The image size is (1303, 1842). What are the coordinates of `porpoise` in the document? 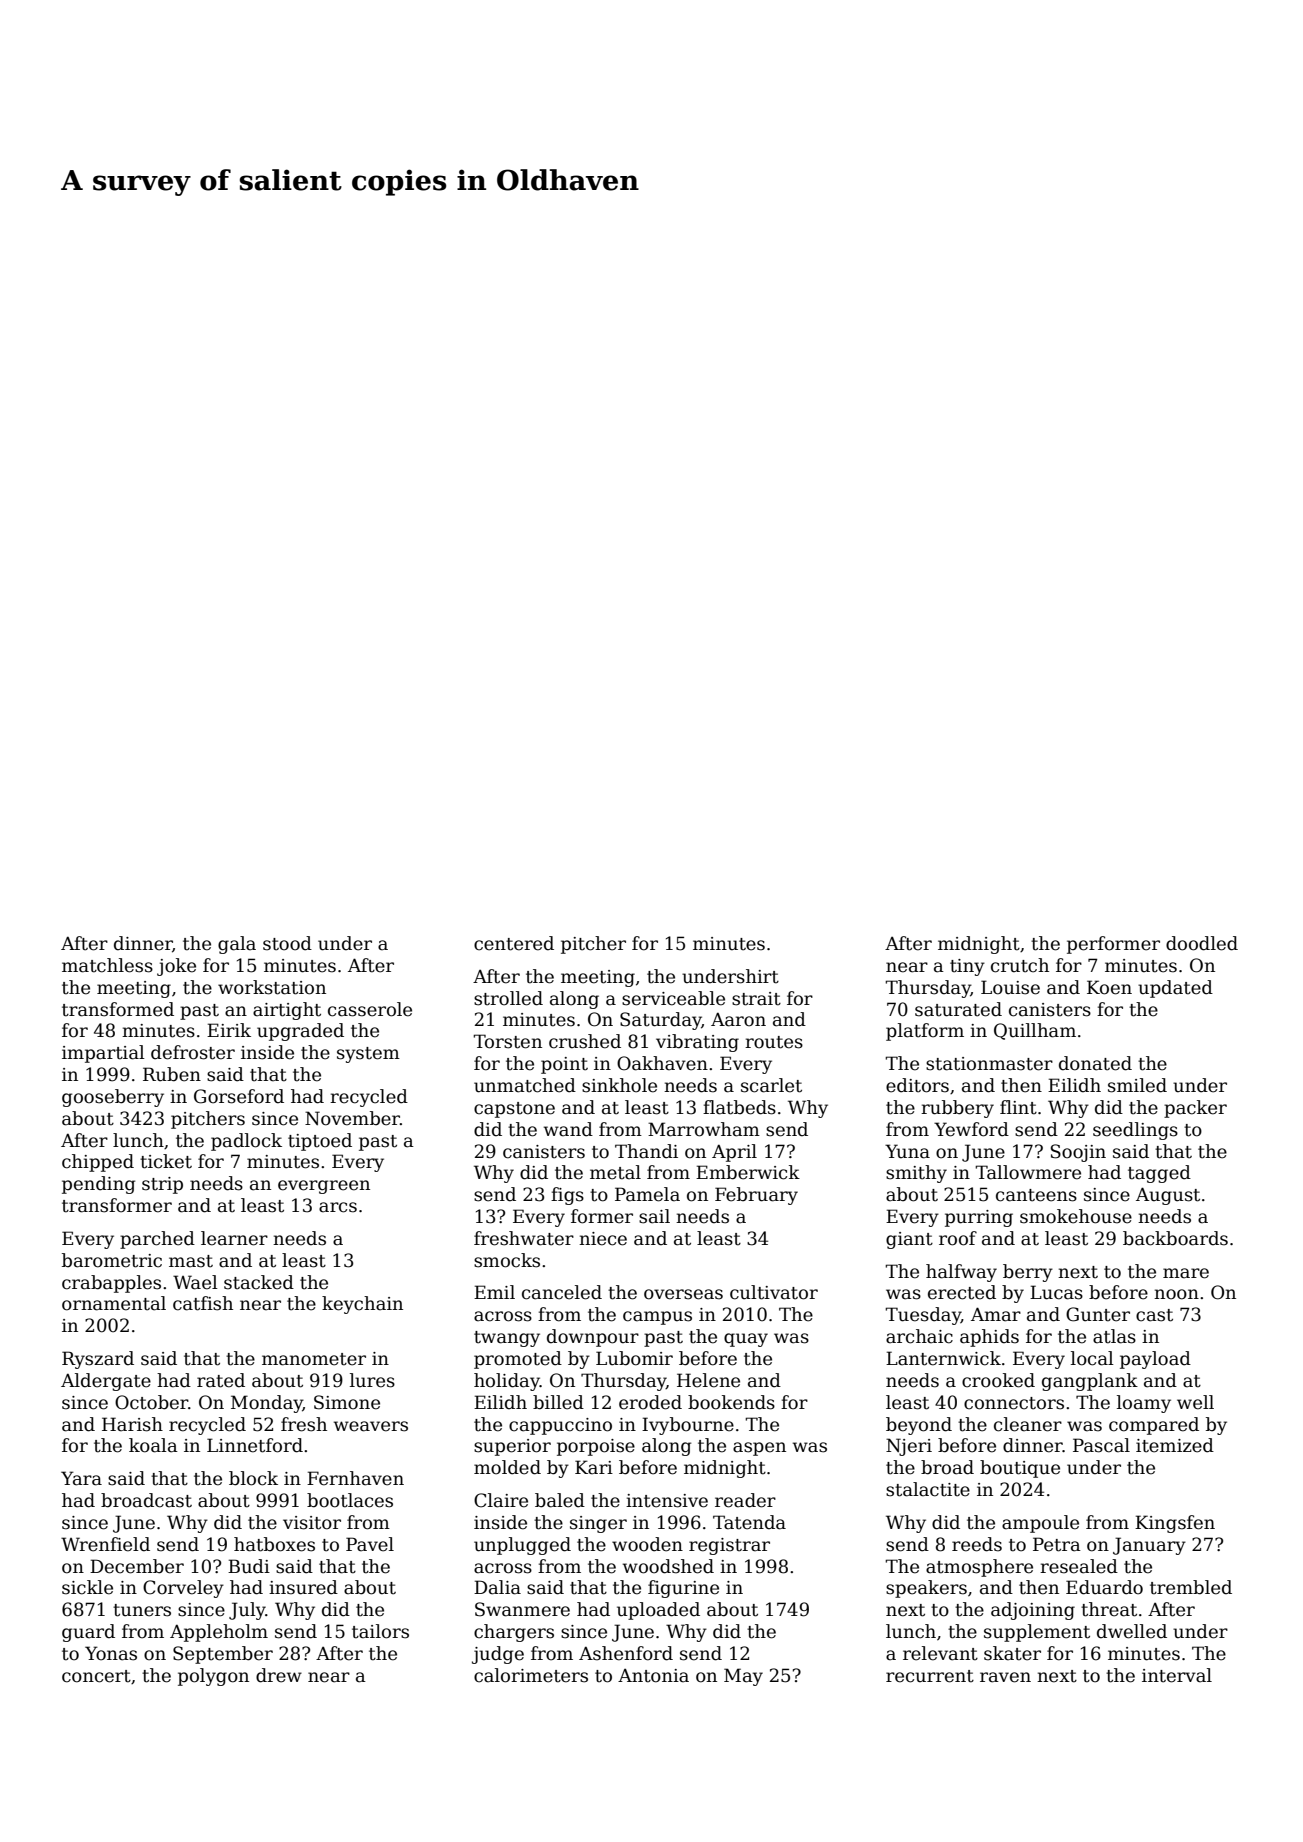 It's located at (596, 1447).
